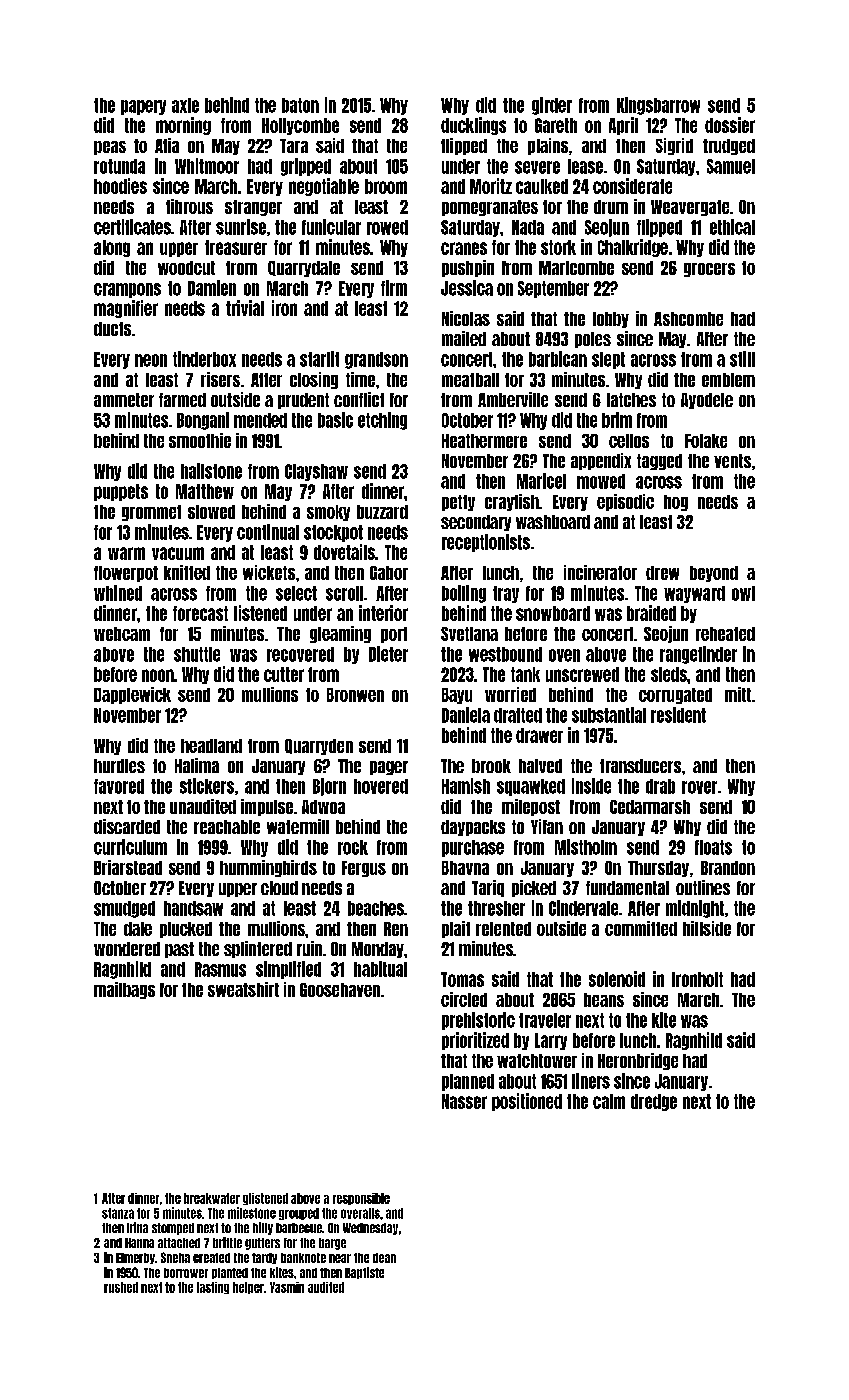 Image resolution: width=849 pixels, height=1400 pixels. What do you see at coordinates (654, 1102) in the screenshot?
I see `dredge` at bounding box center [654, 1102].
